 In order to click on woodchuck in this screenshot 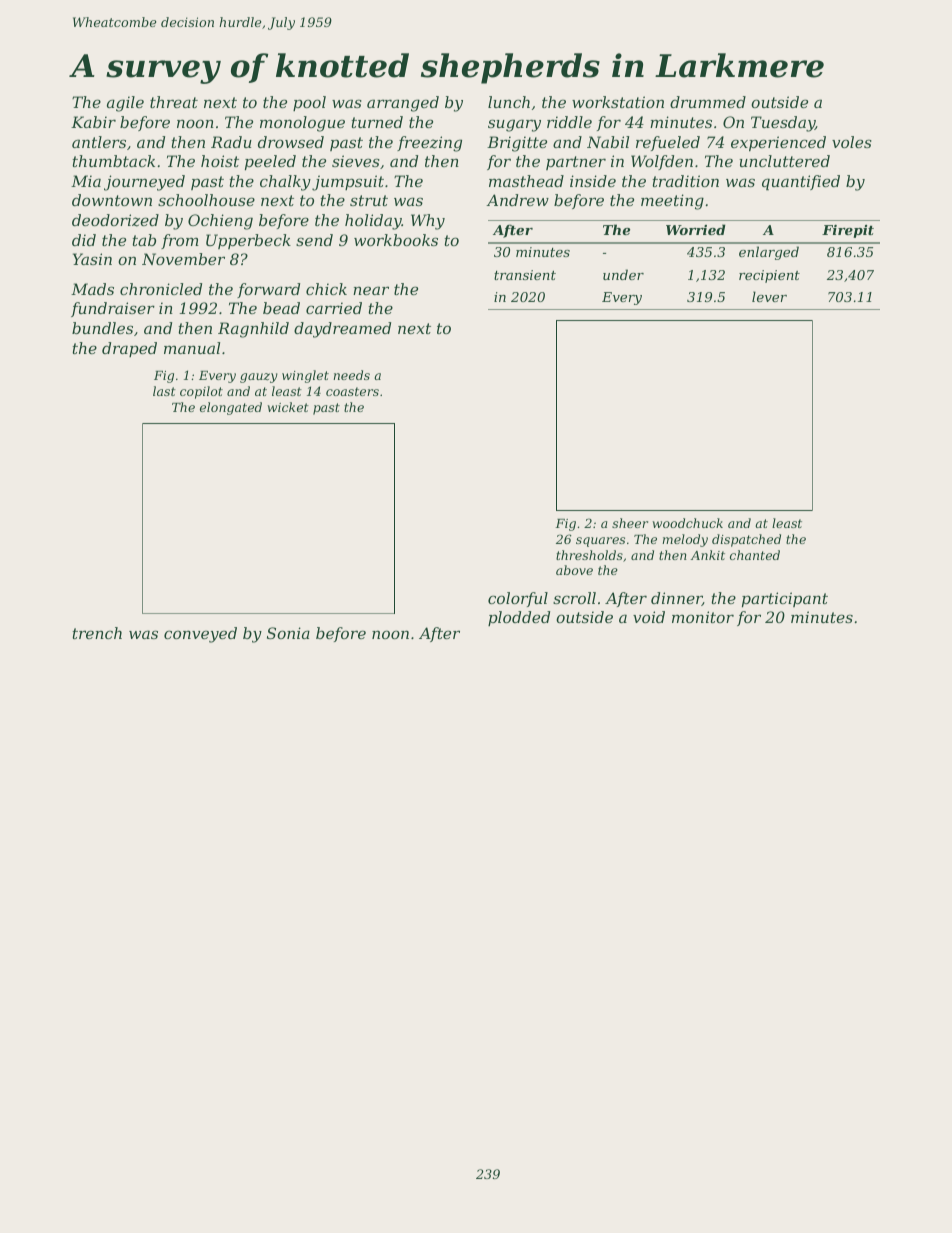, I will do `click(687, 523)`.
